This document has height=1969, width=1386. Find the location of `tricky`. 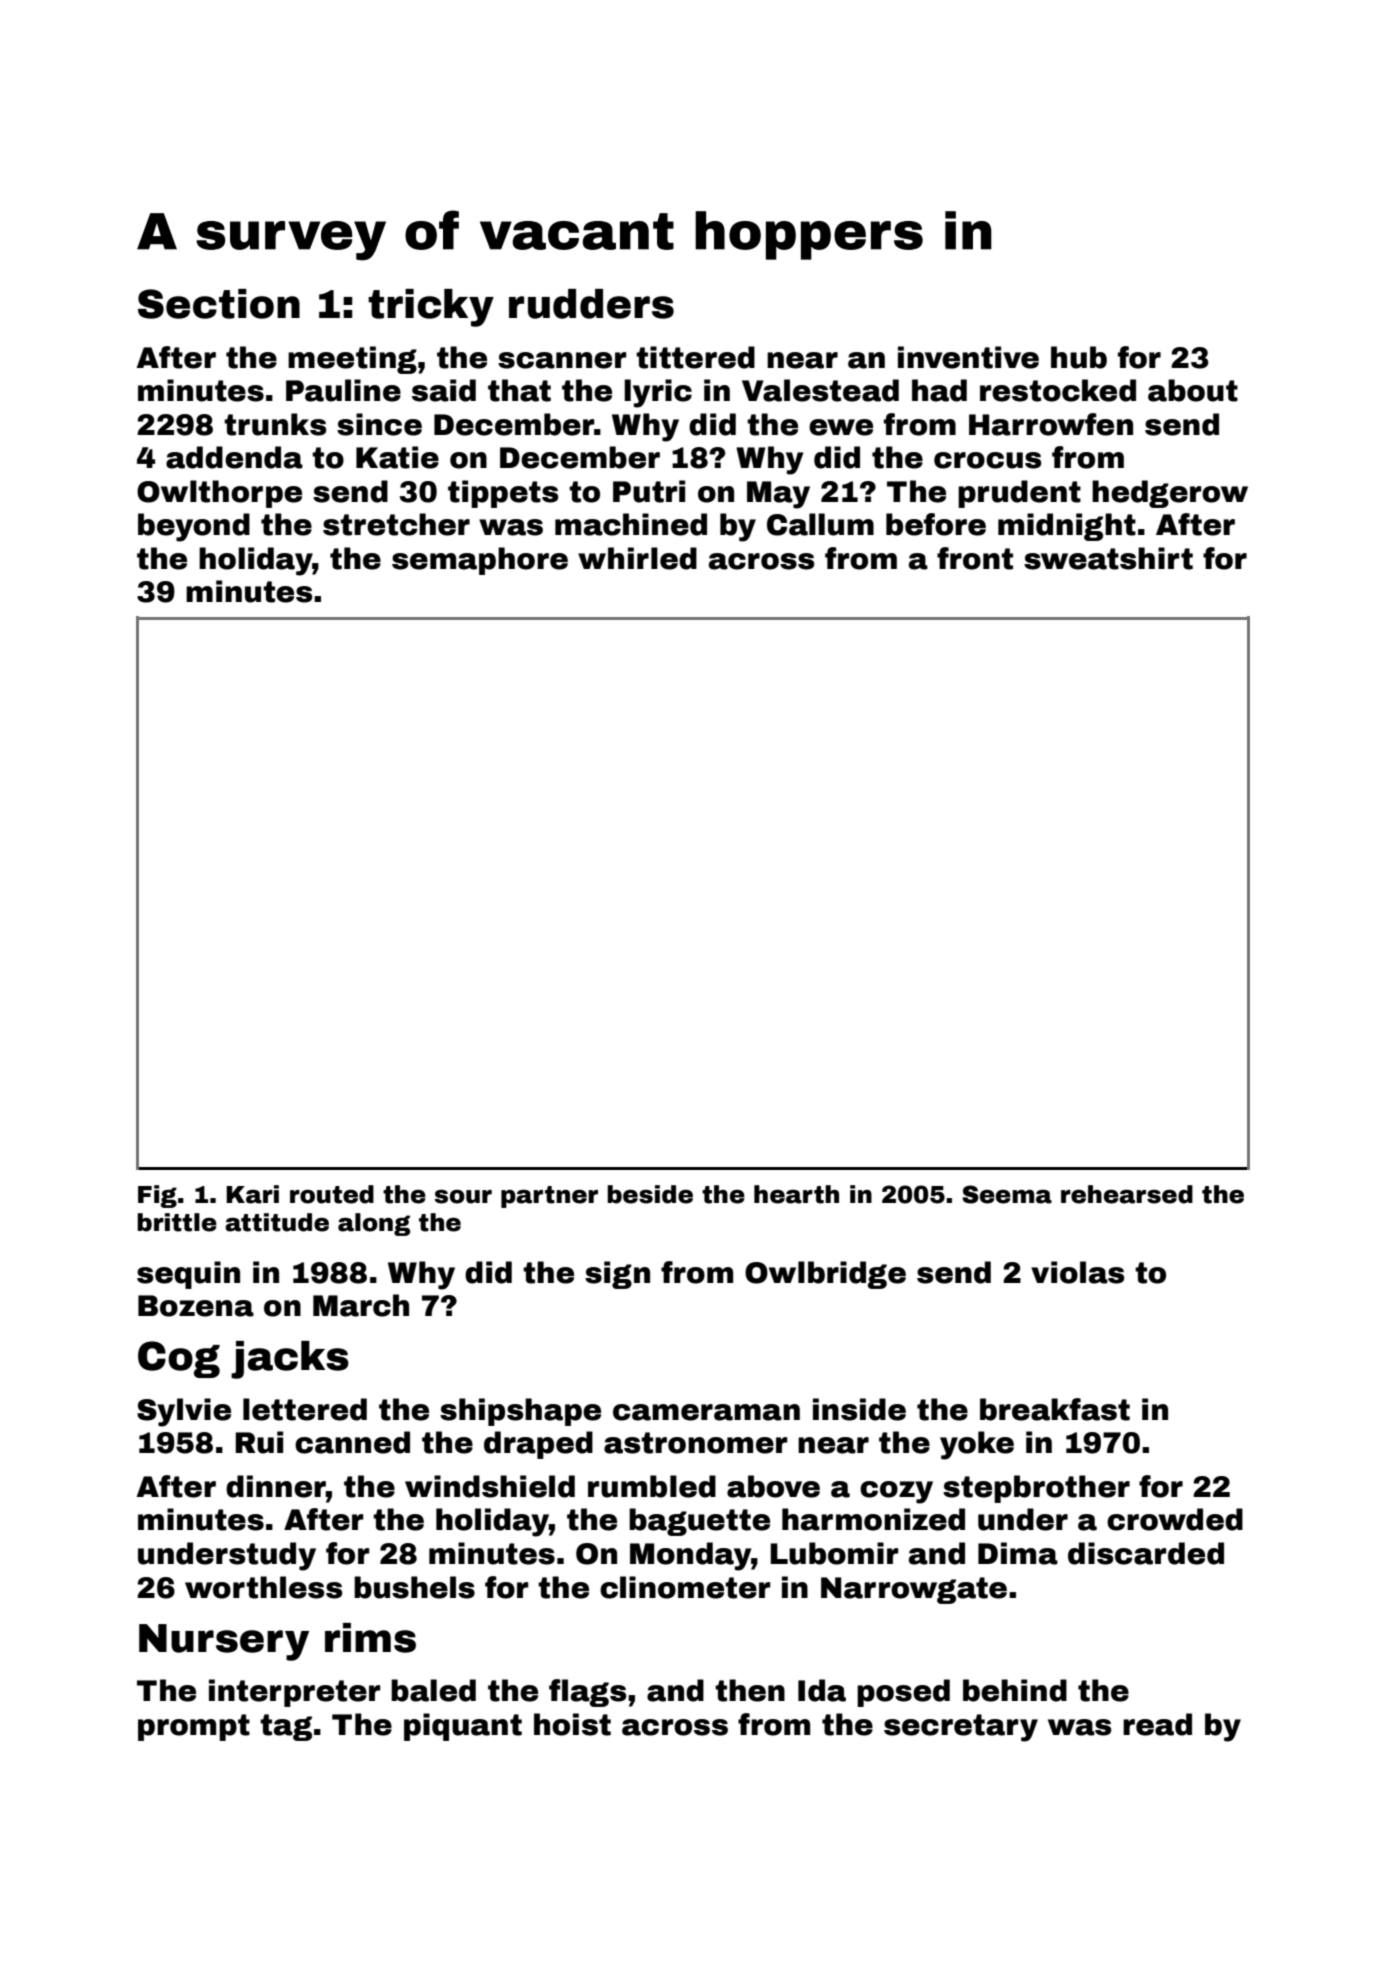

tricky is located at coordinates (431, 308).
